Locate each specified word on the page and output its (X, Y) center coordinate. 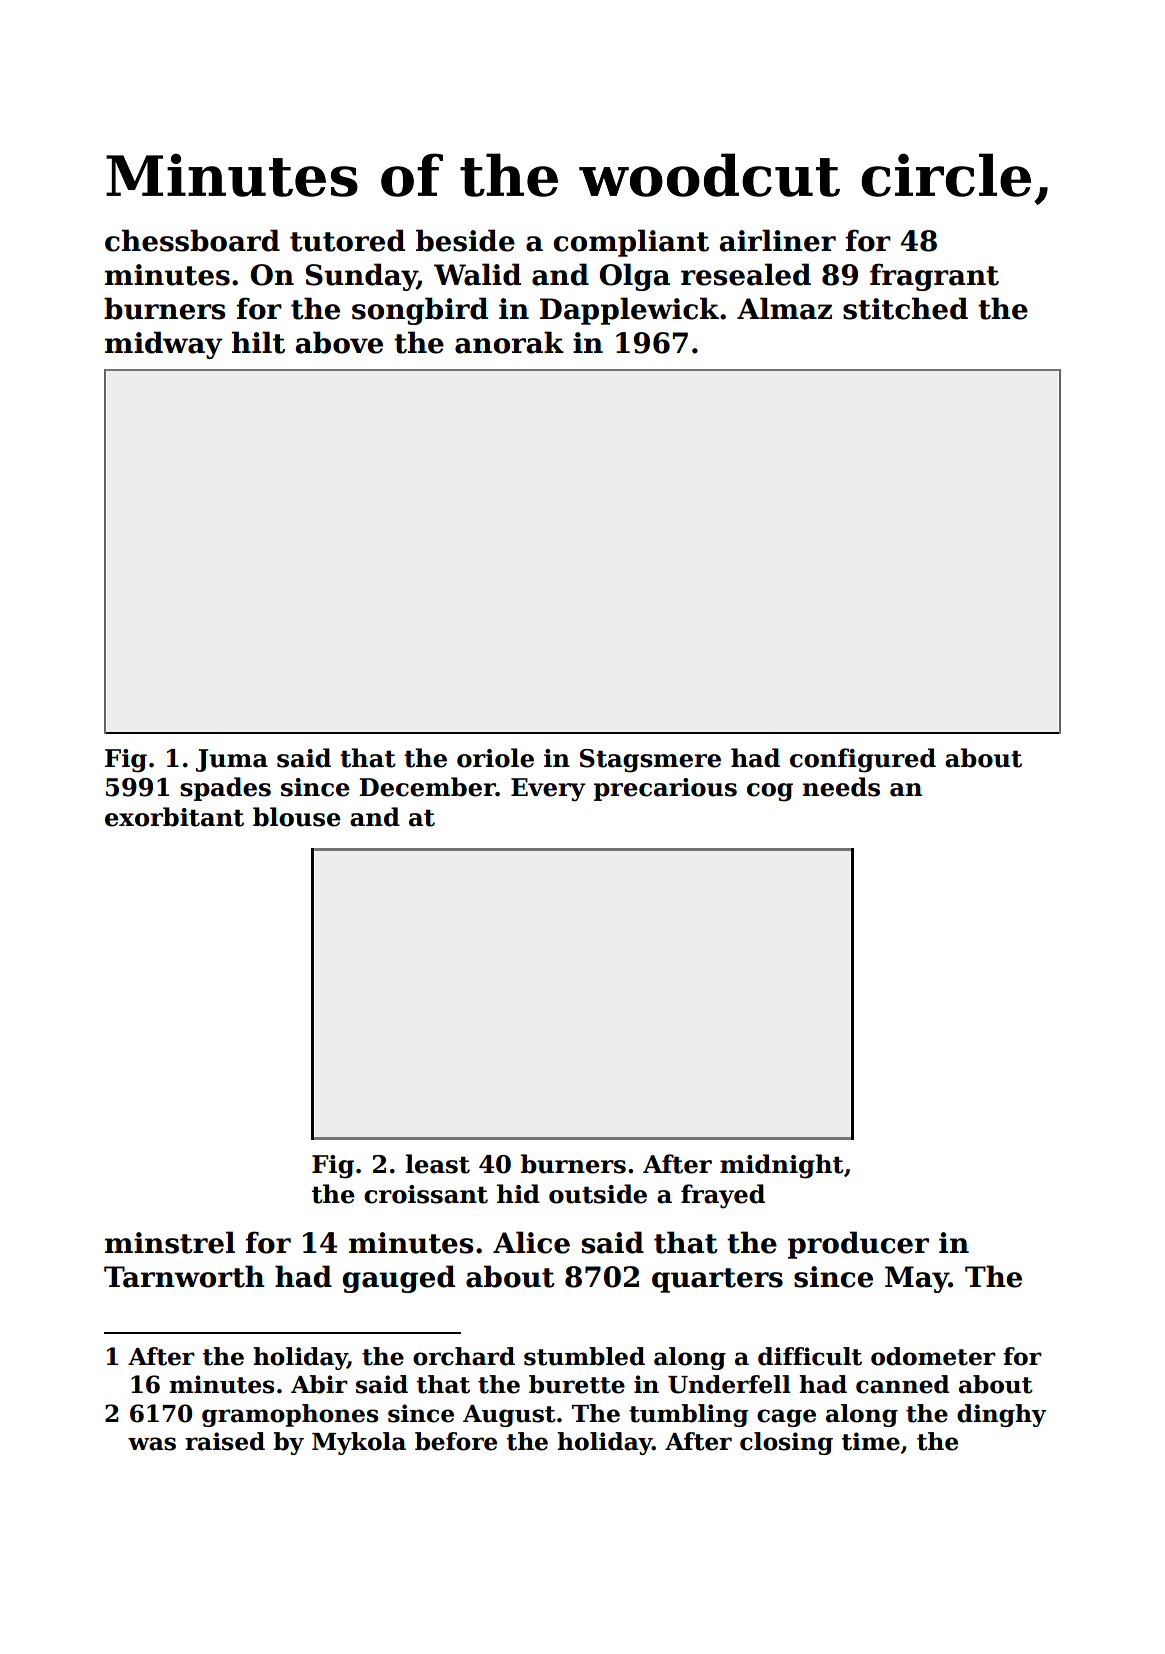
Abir (319, 1384)
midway (163, 345)
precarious (665, 789)
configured (863, 760)
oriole (495, 758)
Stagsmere (650, 761)
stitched (905, 308)
